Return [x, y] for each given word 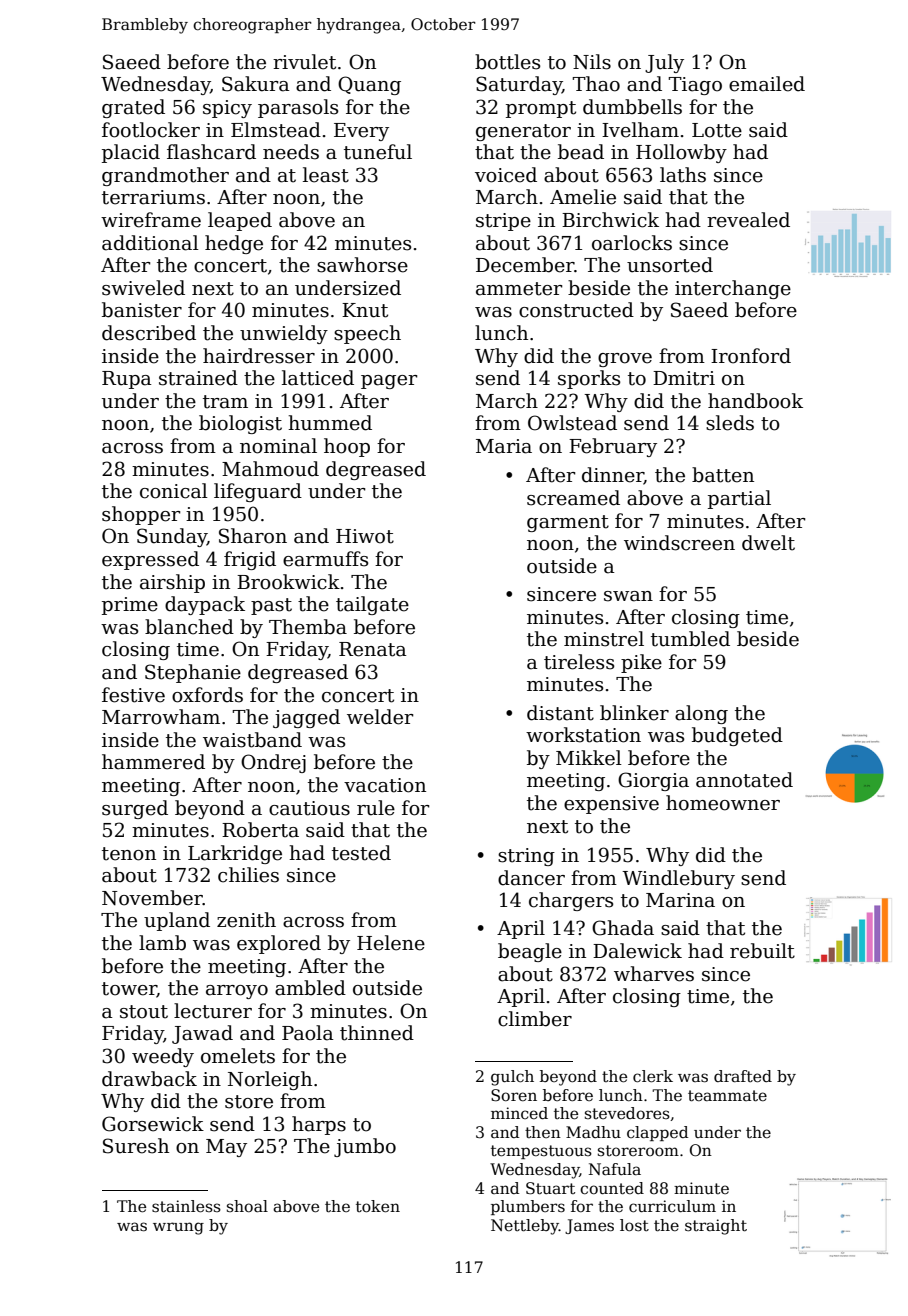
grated [133, 108]
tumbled [690, 639]
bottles [507, 62]
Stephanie [193, 673]
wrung [178, 1228]
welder [380, 717]
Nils [592, 62]
